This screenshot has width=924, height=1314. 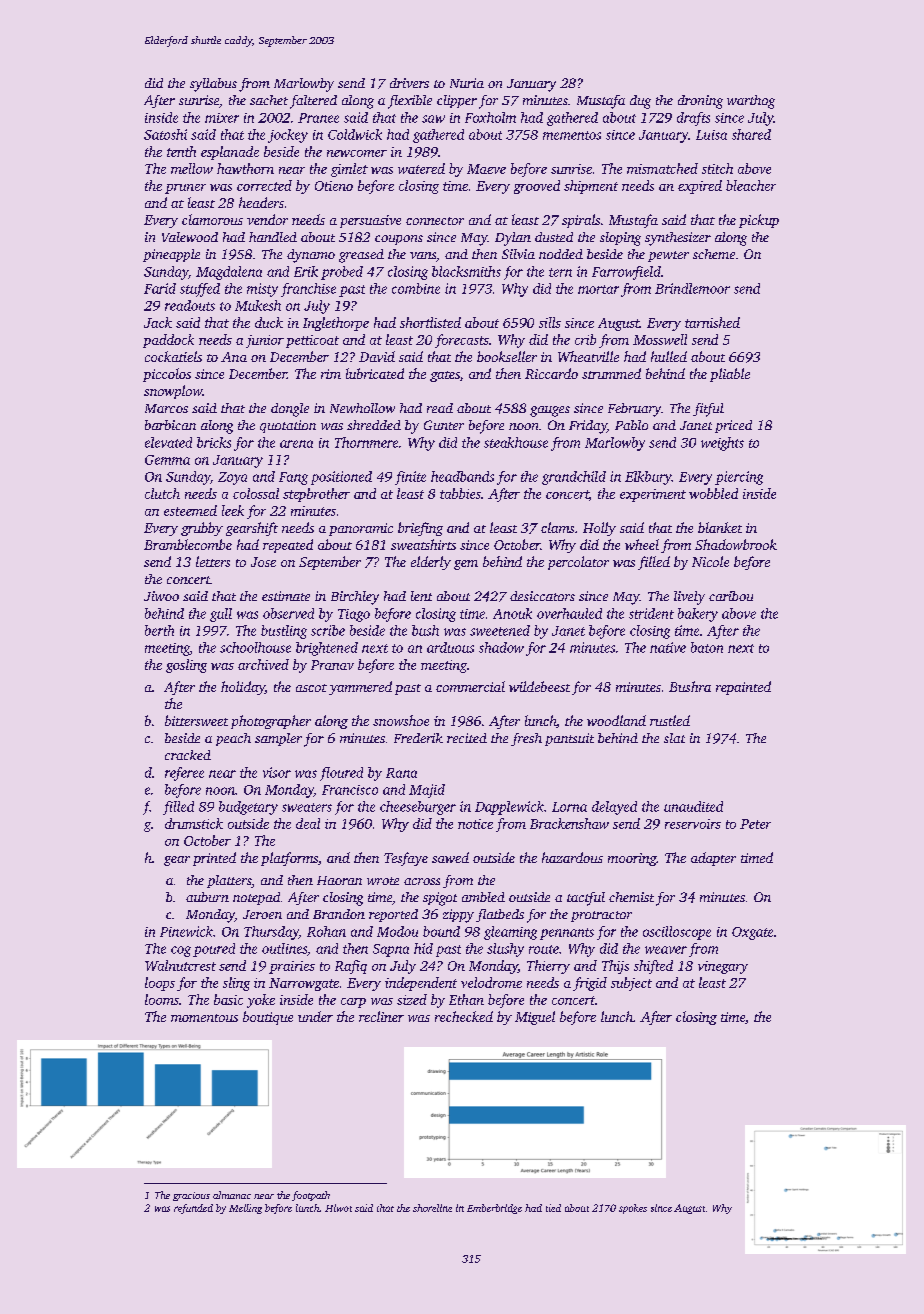 I want to click on footpath, so click(x=311, y=1196).
